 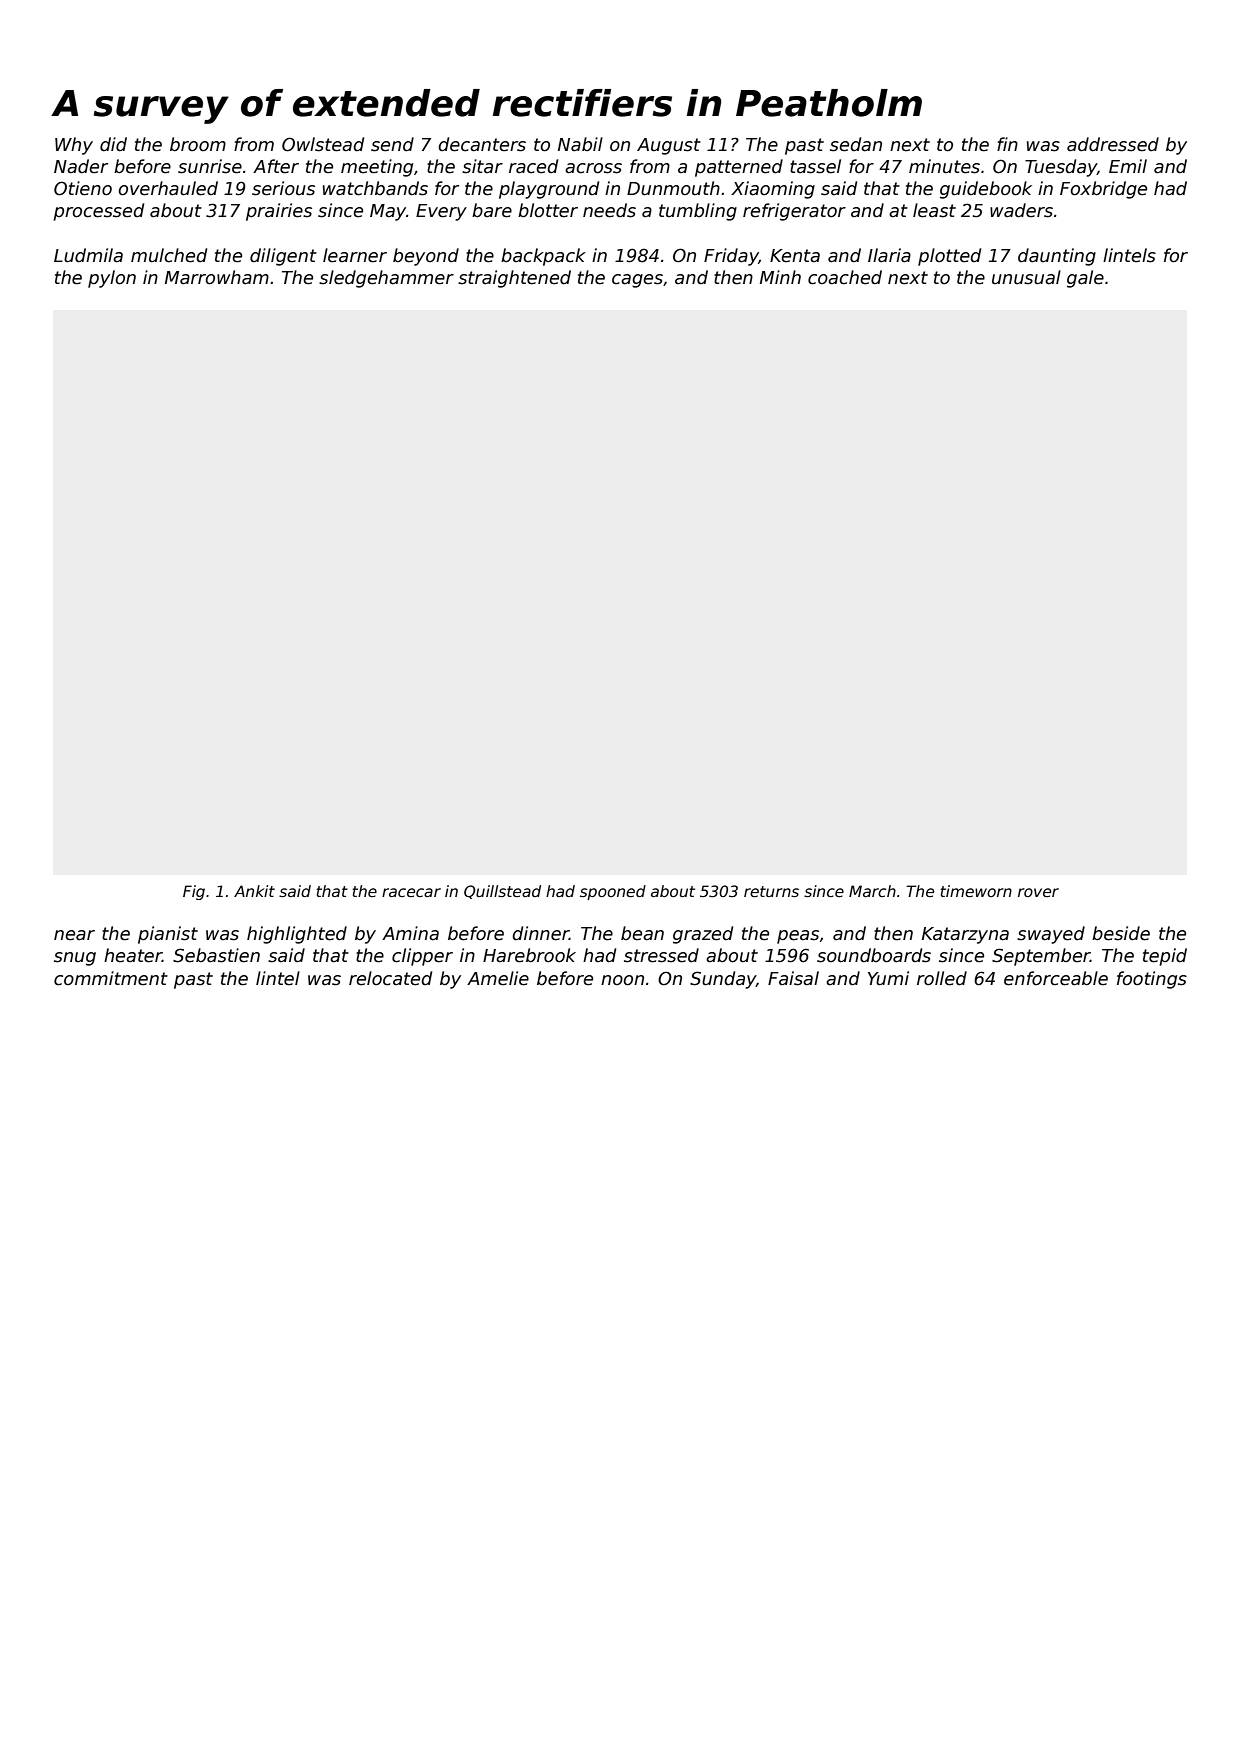 I want to click on timeworn, so click(x=976, y=891).
